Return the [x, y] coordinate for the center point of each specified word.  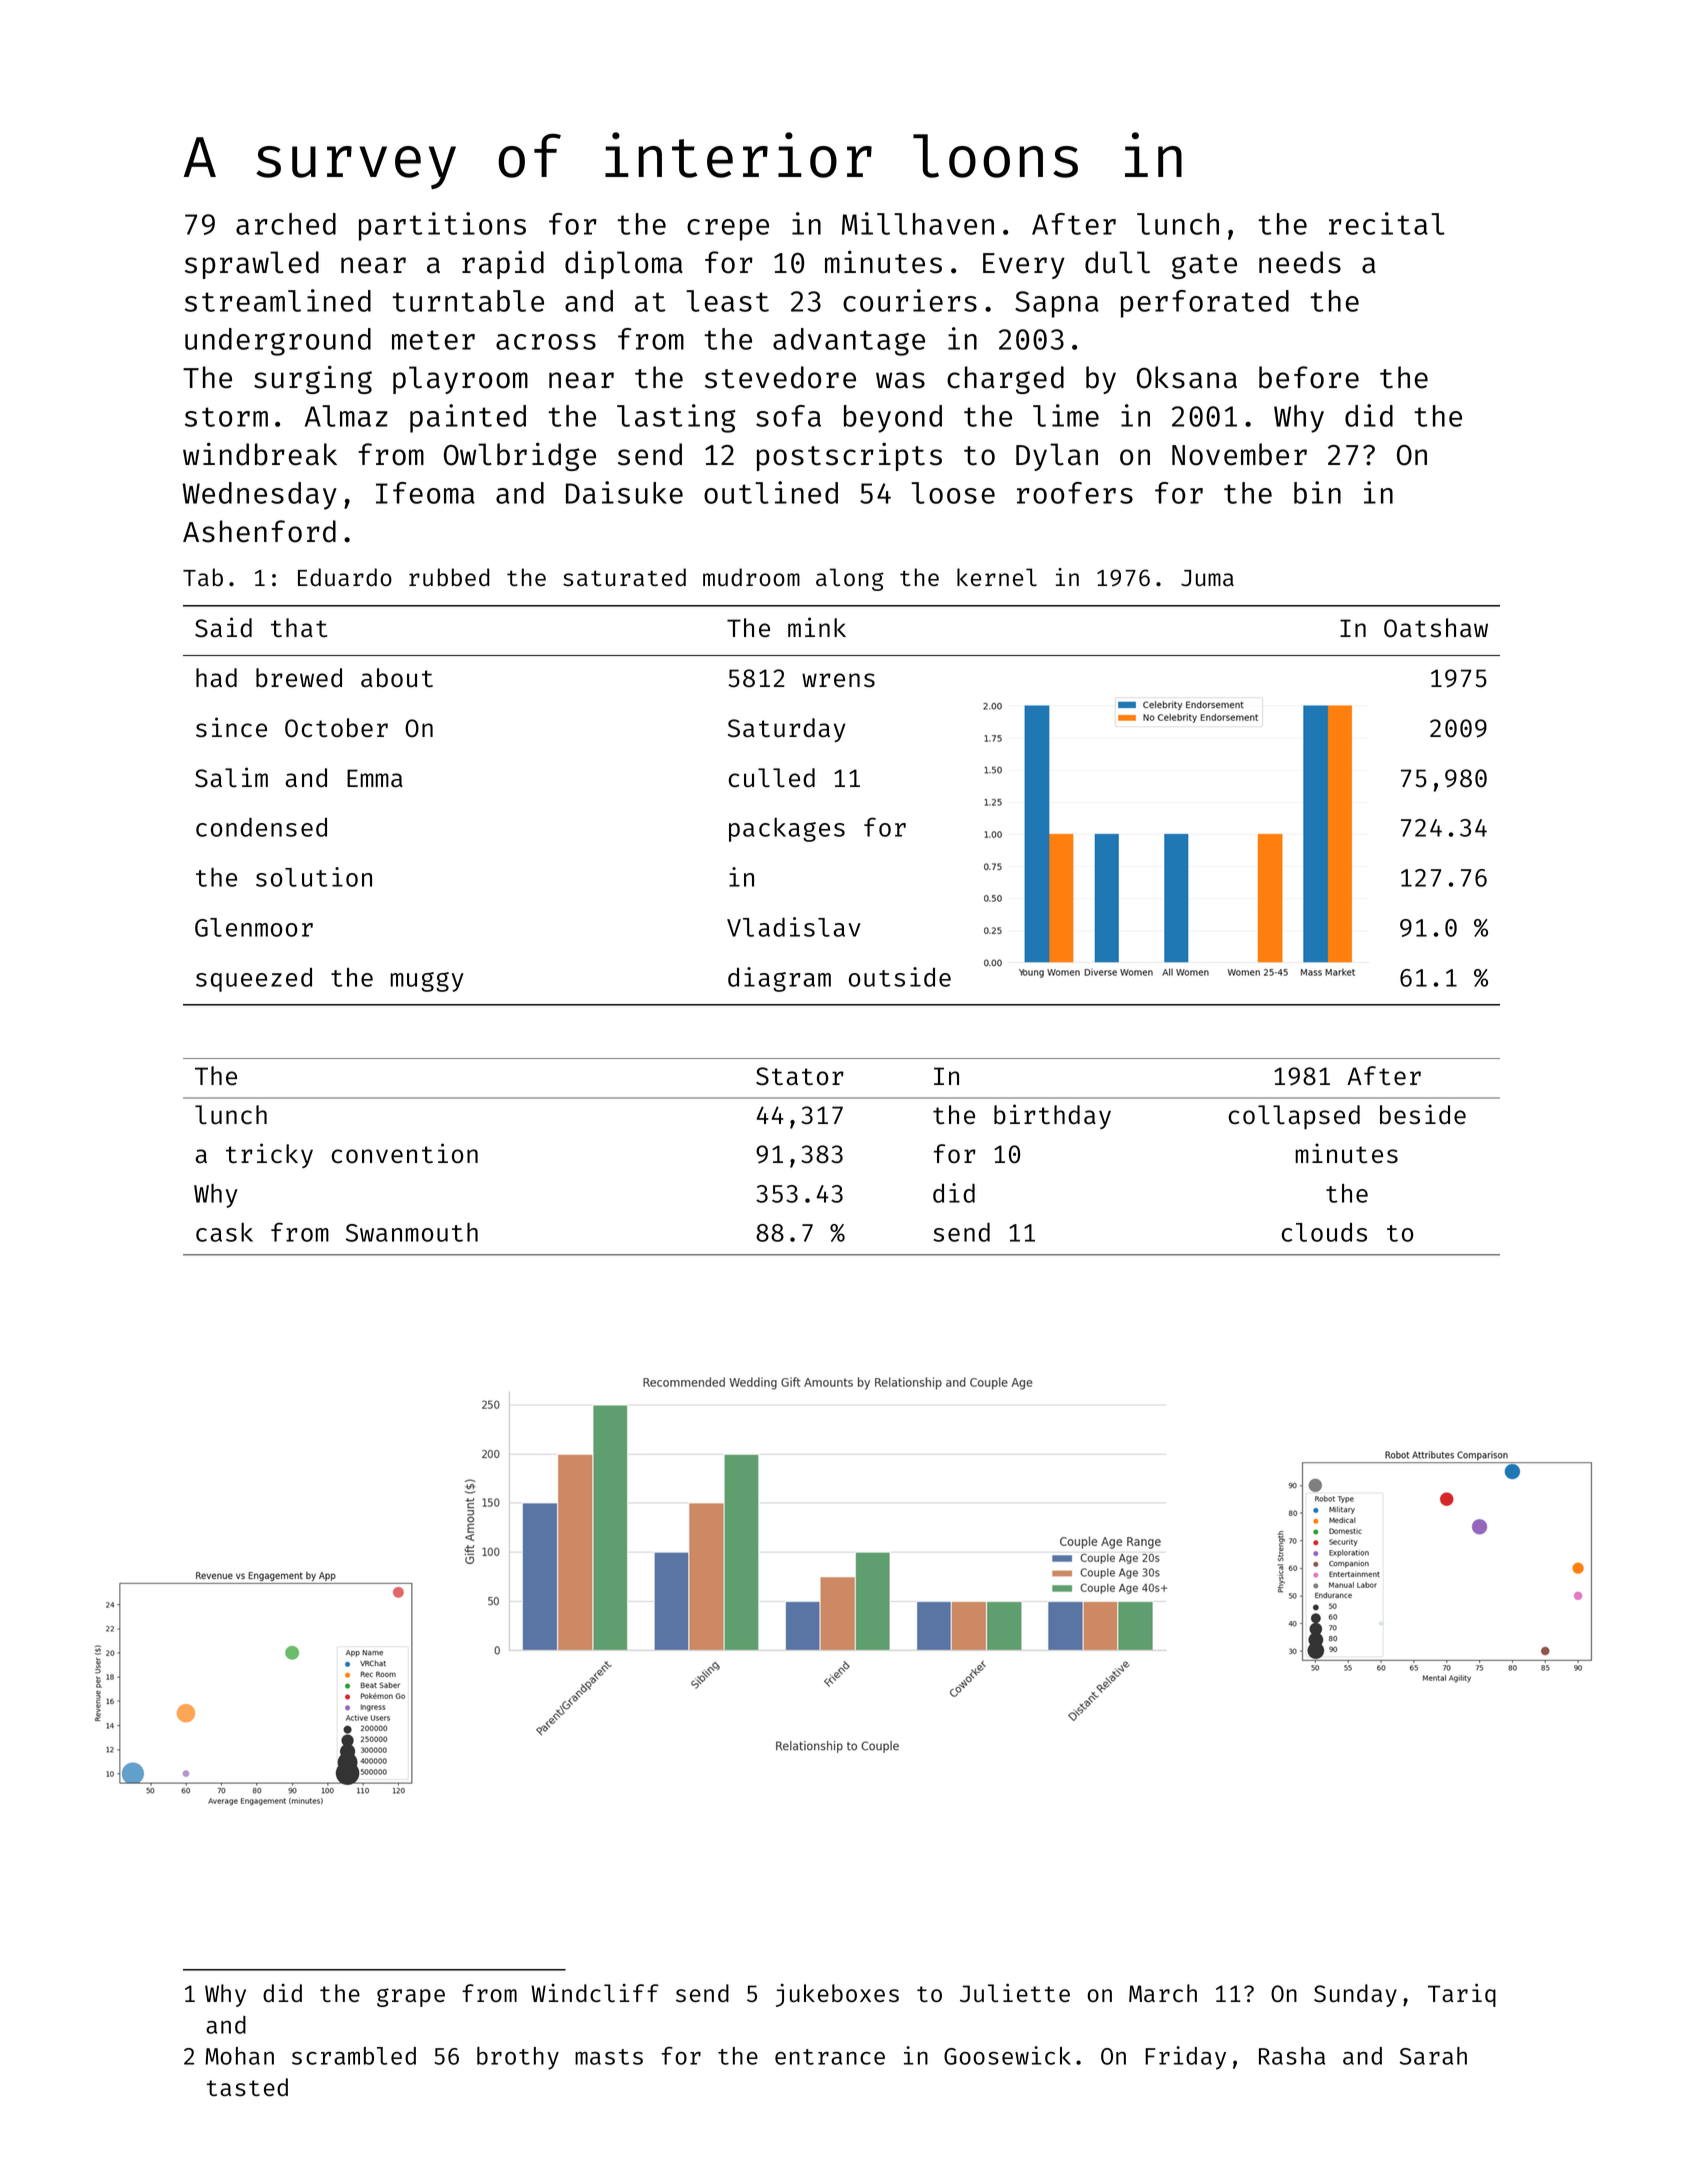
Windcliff [595, 1993]
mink [817, 627]
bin [1317, 492]
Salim [231, 777]
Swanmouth [412, 1232]
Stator [800, 1076]
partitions [442, 226]
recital [1387, 223]
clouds [1324, 1232]
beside [1423, 1114]
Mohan [239, 2056]
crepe [728, 230]
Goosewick [1007, 2055]
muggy [427, 982]
